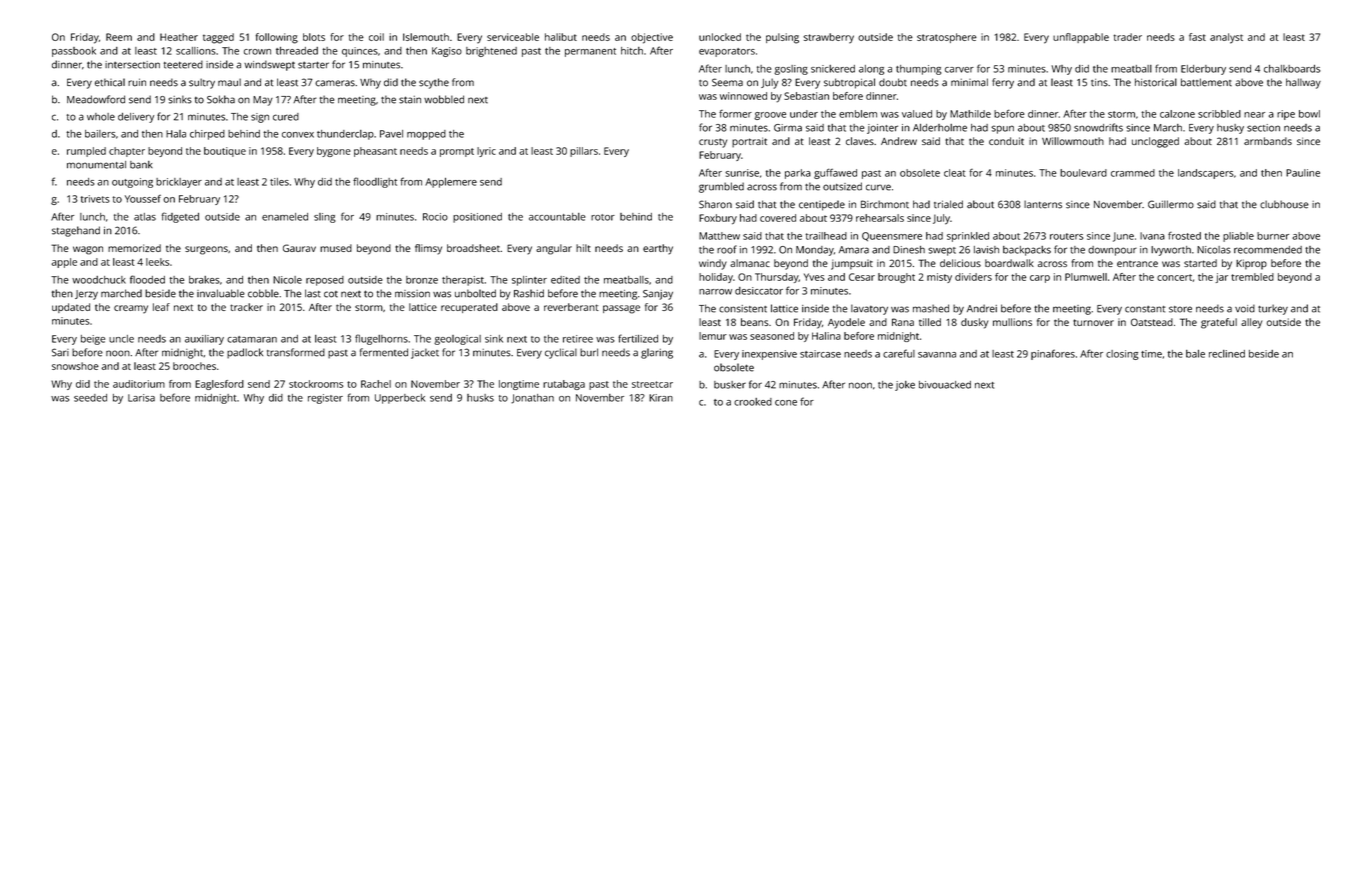 The height and width of the image is (887, 1372). I want to click on mused, so click(336, 248).
